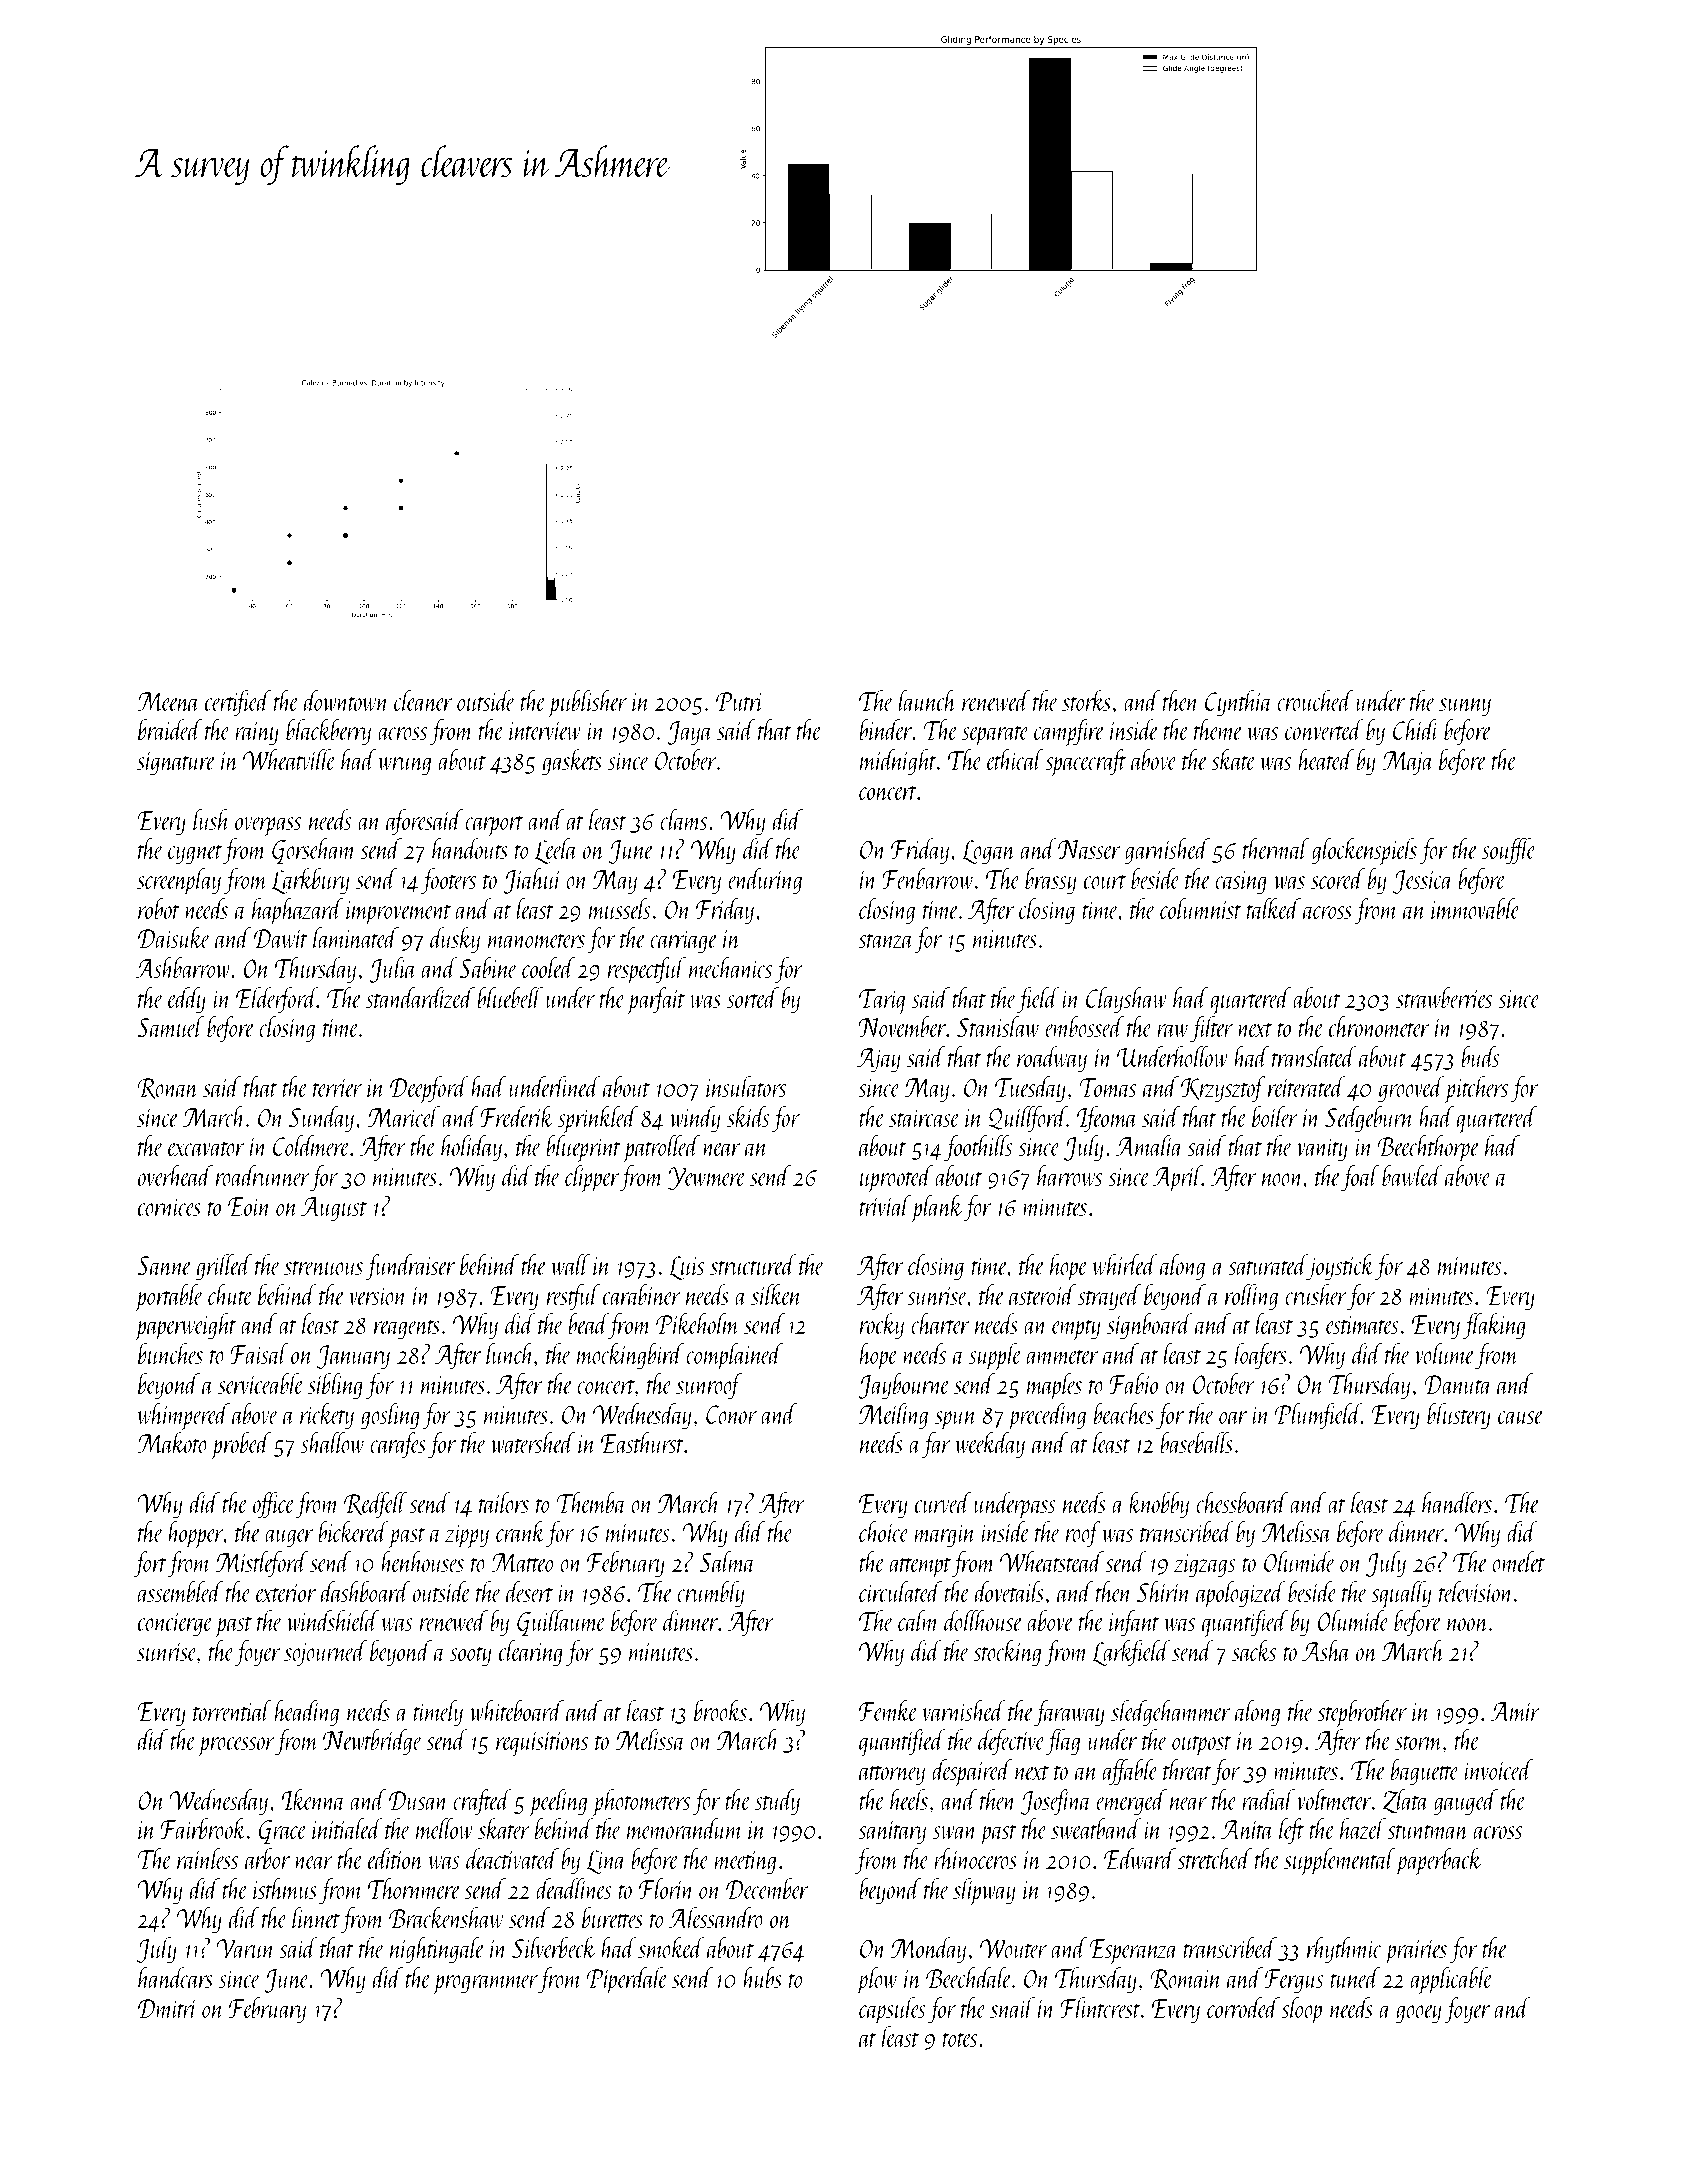 Image resolution: width=1683 pixels, height=2178 pixels. I want to click on Stanislaw, so click(998, 1026).
